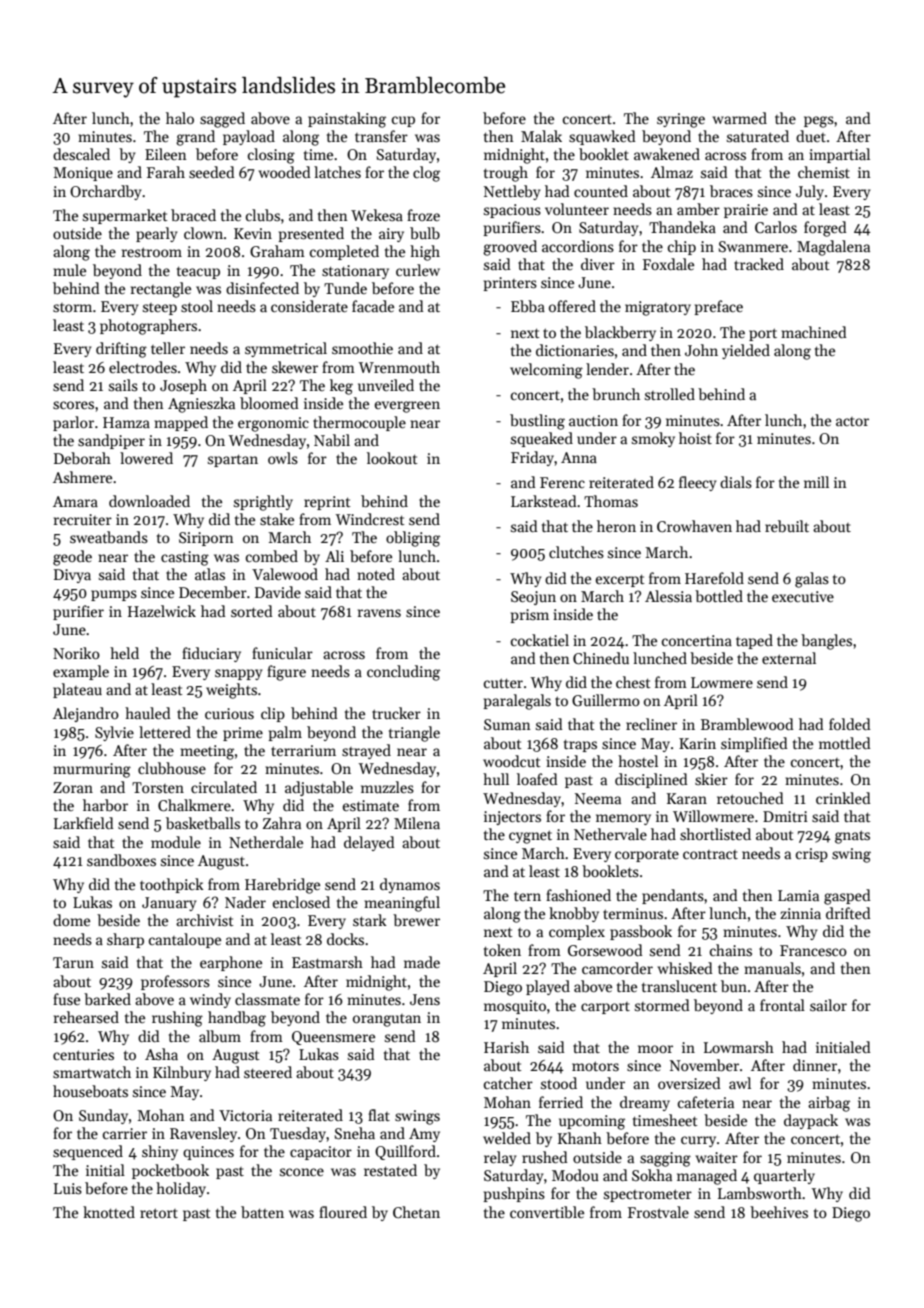 This document has width=924, height=1308. Describe the element at coordinates (245, 1115) in the document. I see `Victoria` at that location.
